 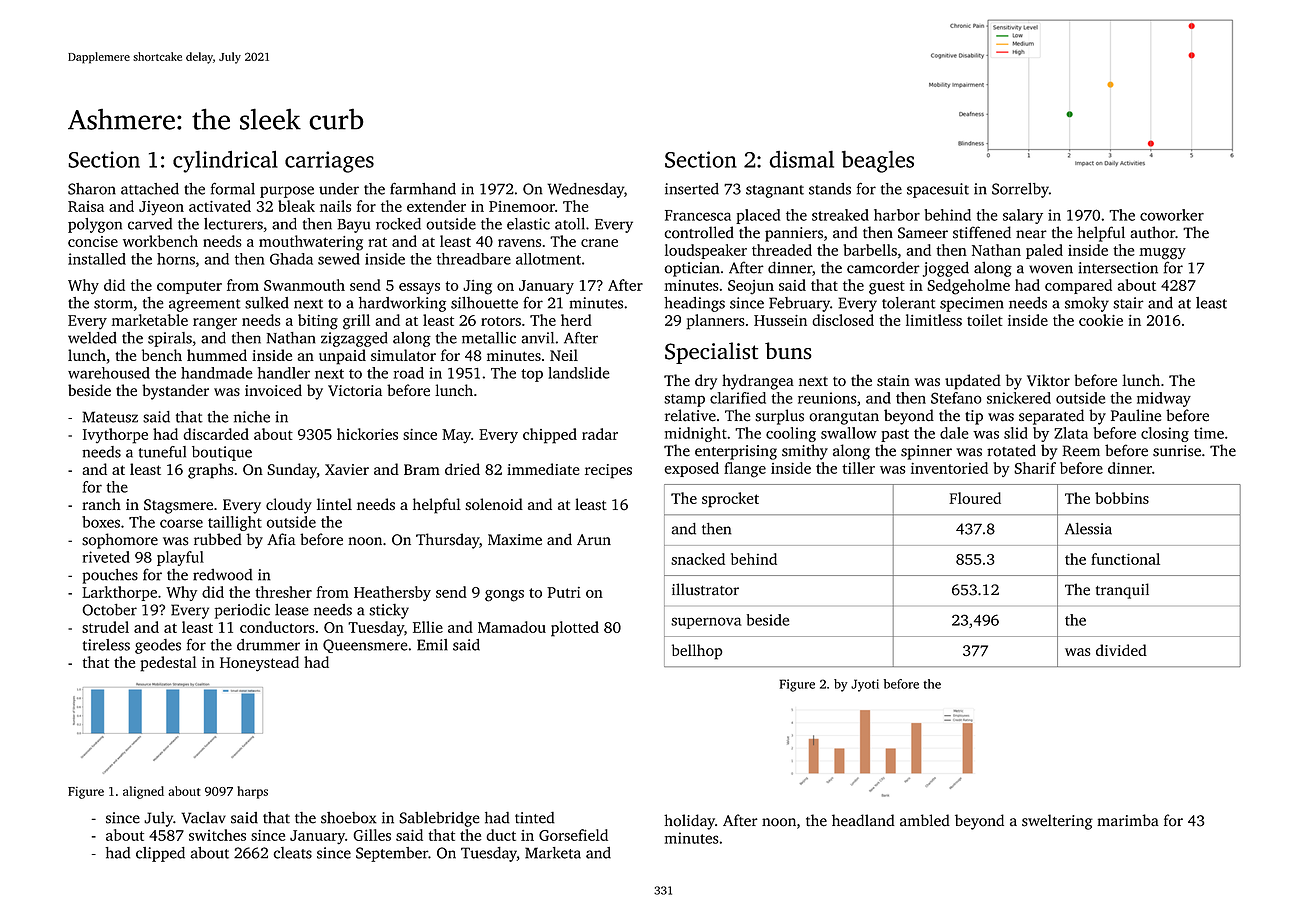 What do you see at coordinates (1031, 234) in the image?
I see `near` at bounding box center [1031, 234].
